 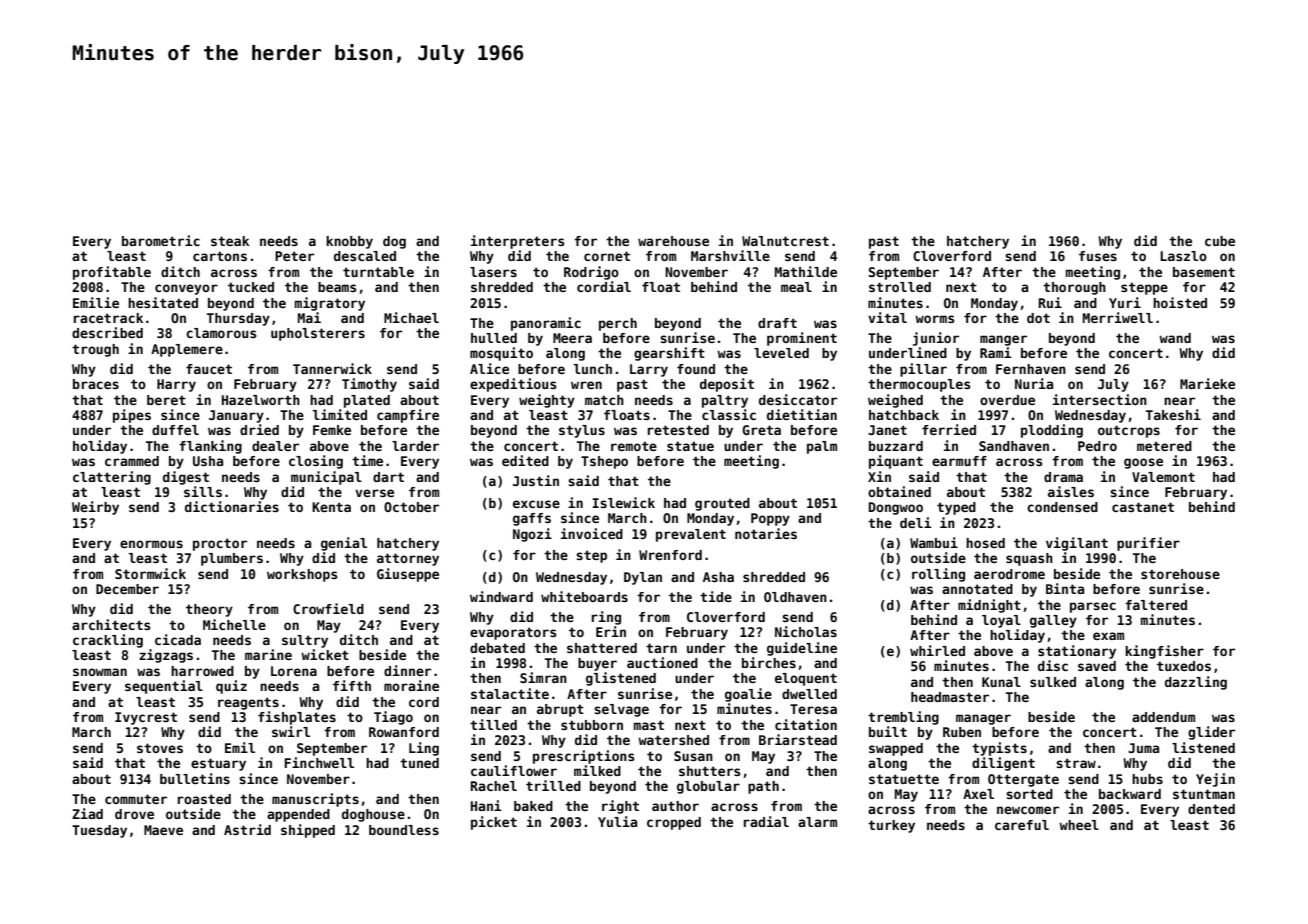 What do you see at coordinates (761, 430) in the image?
I see `Greta` at bounding box center [761, 430].
